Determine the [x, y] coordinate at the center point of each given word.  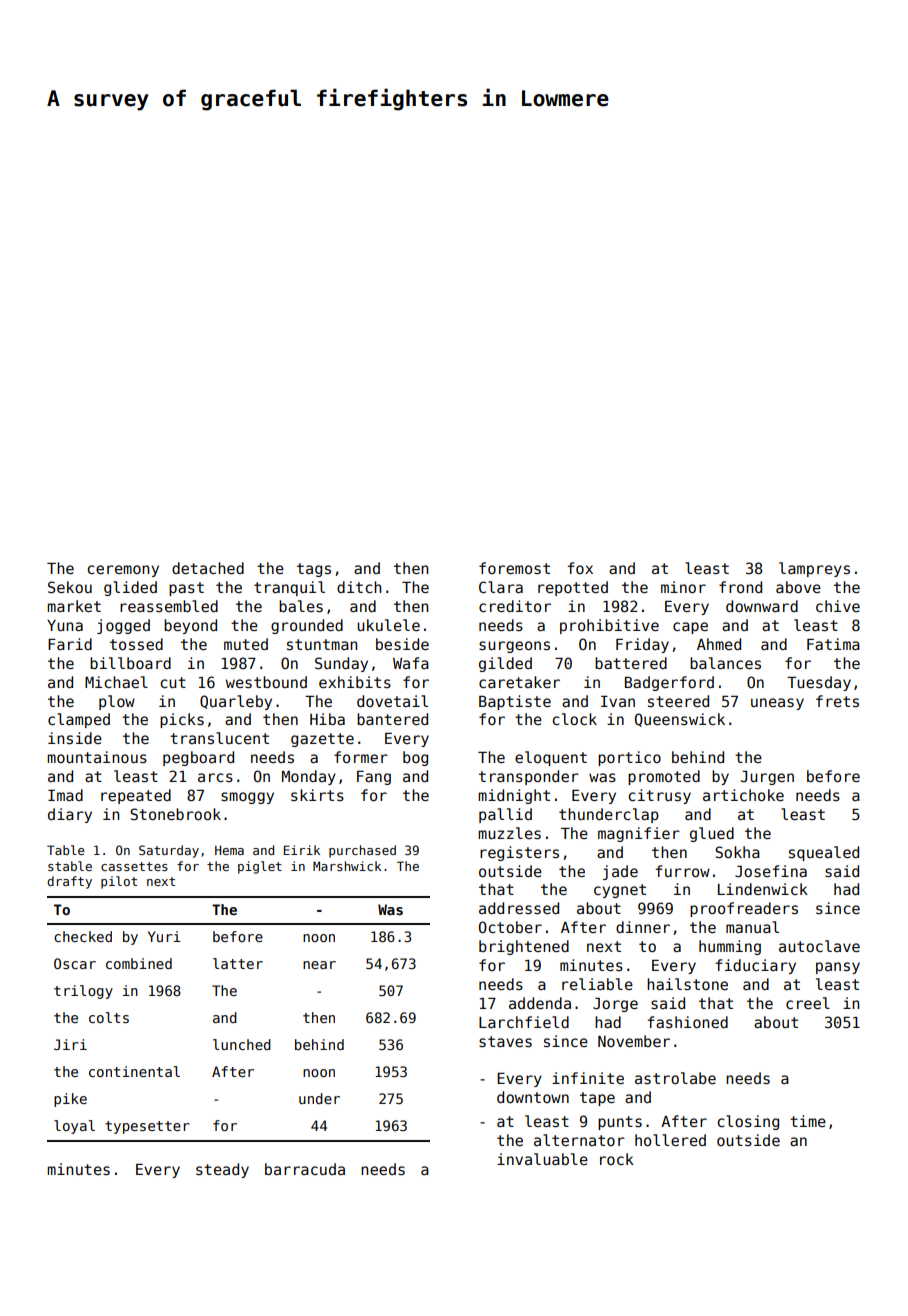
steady [222, 1170]
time [808, 1121]
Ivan [618, 701]
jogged [123, 626]
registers [519, 853]
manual [752, 927]
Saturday [169, 851]
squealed [824, 853]
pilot [119, 882]
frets [837, 701]
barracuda [305, 1169]
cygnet [620, 891]
